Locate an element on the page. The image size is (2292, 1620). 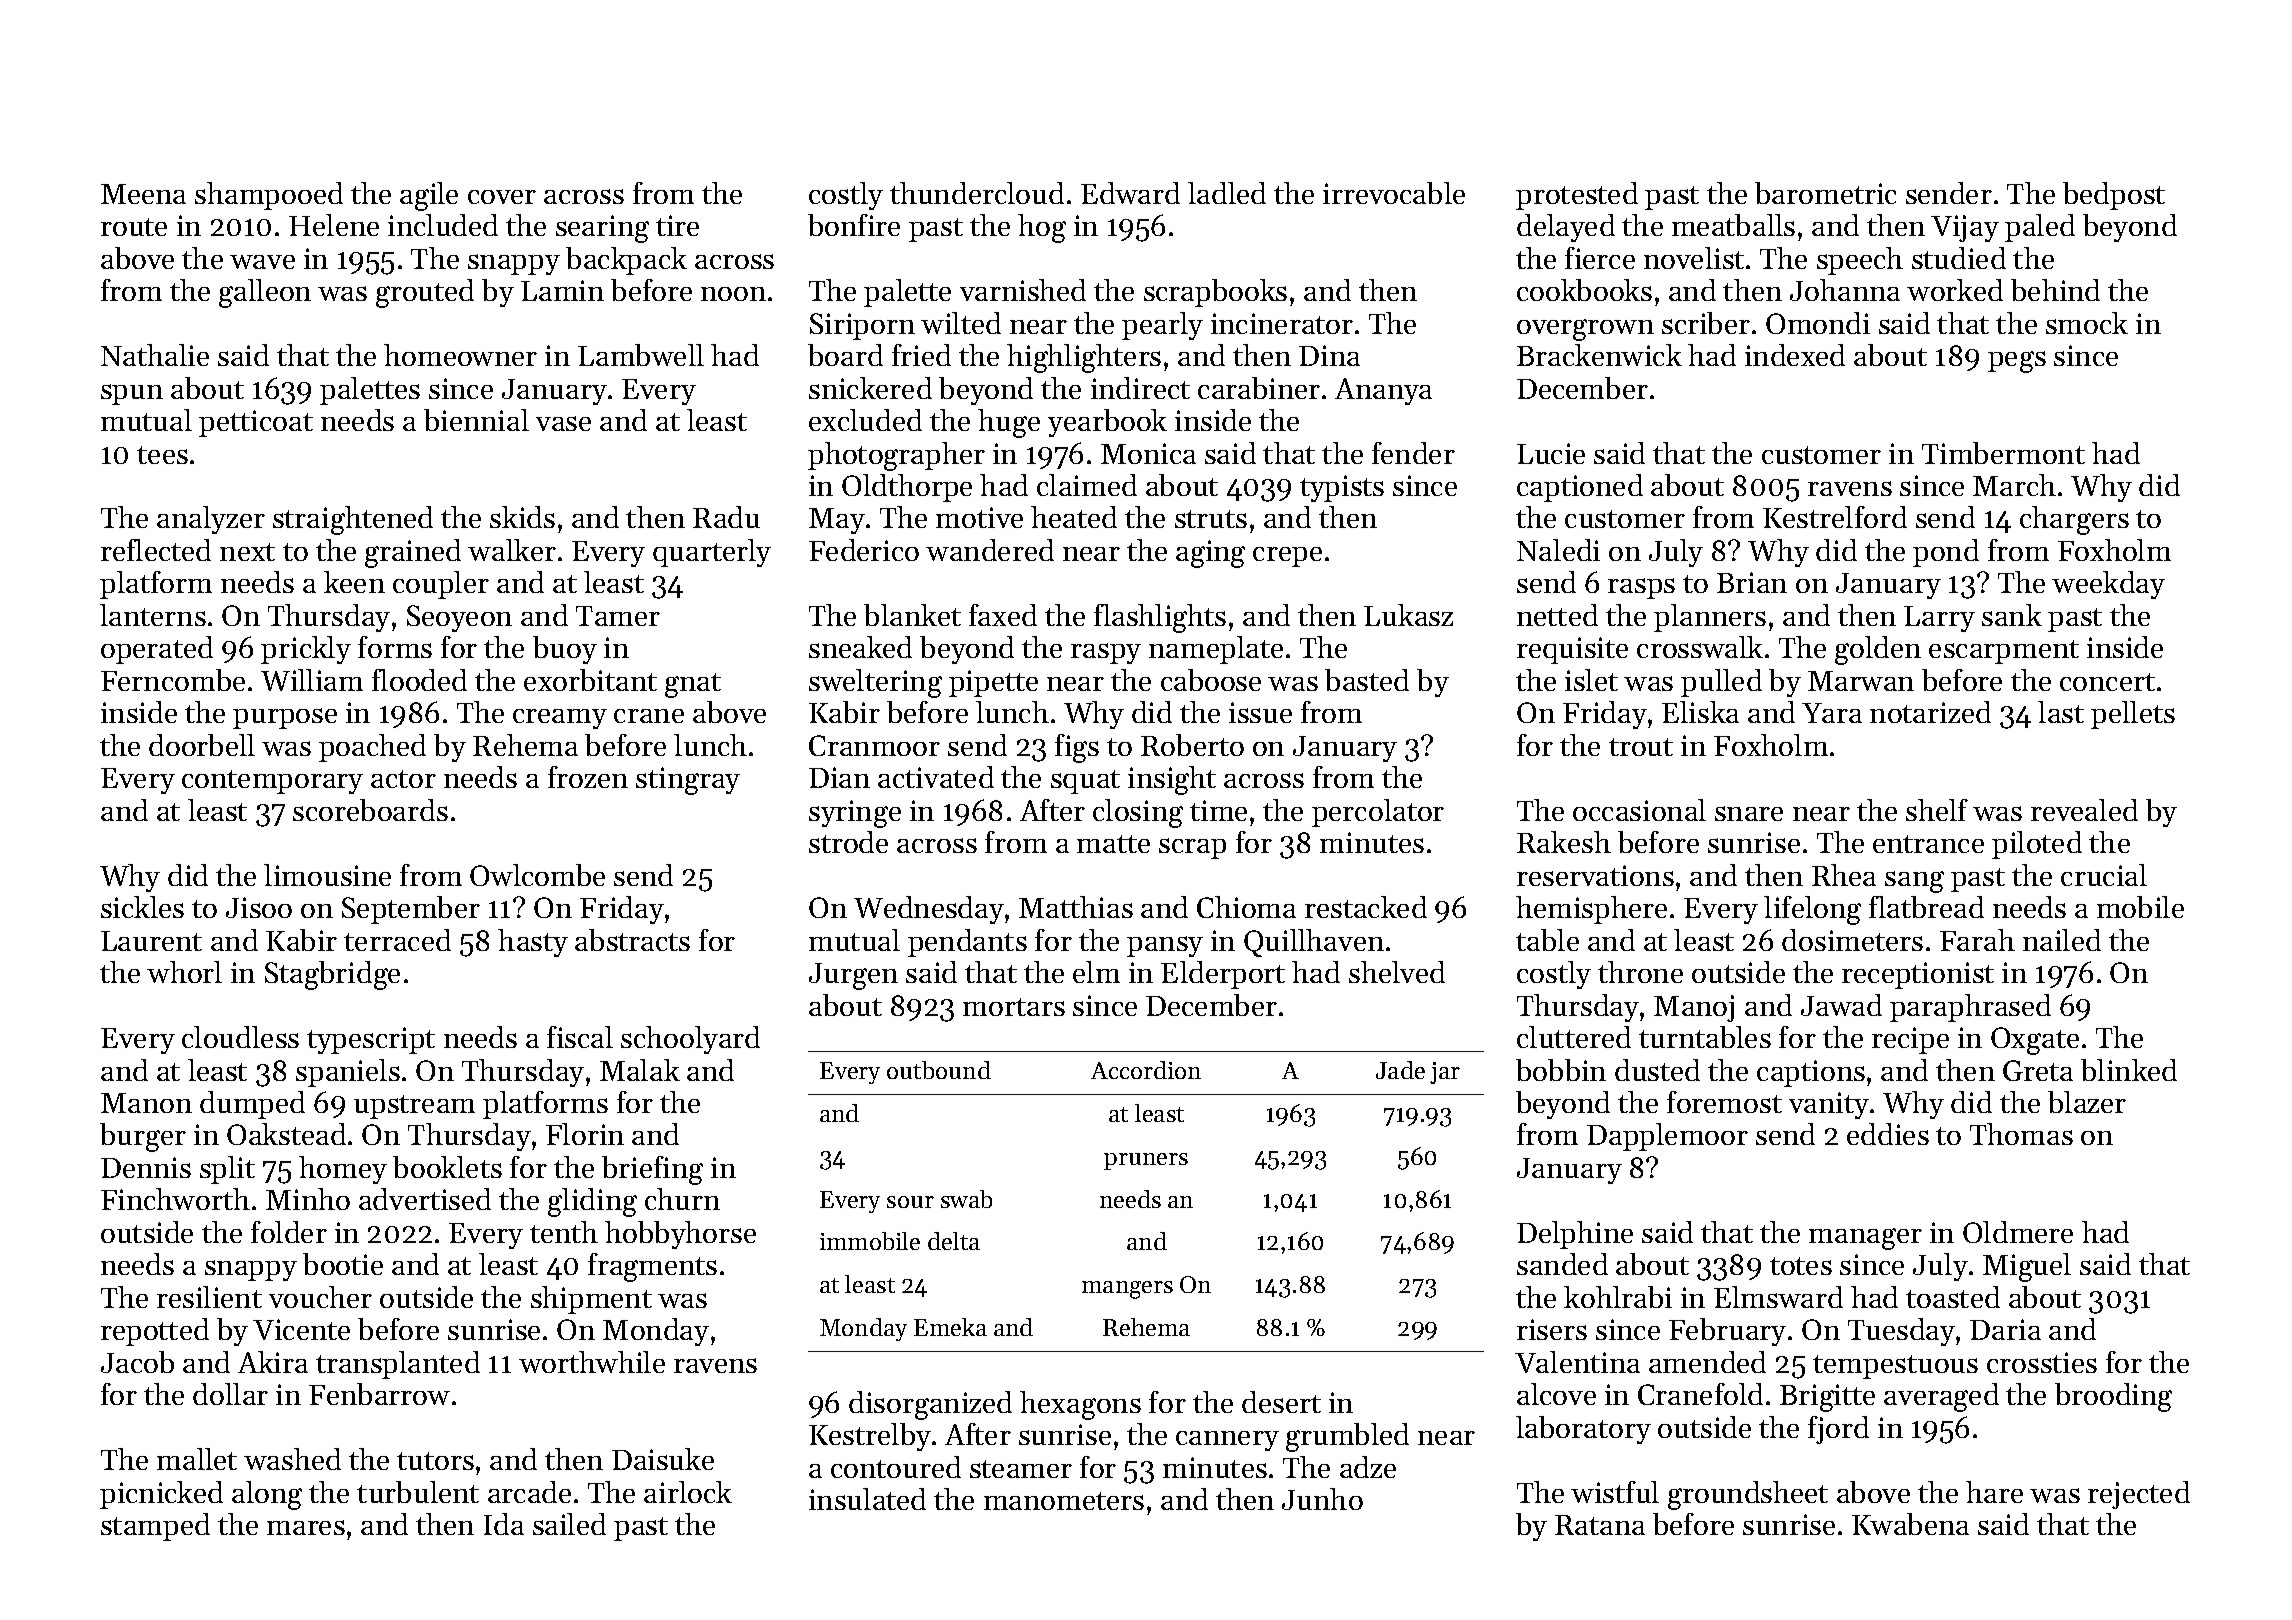
irrevocable is located at coordinates (1394, 193).
